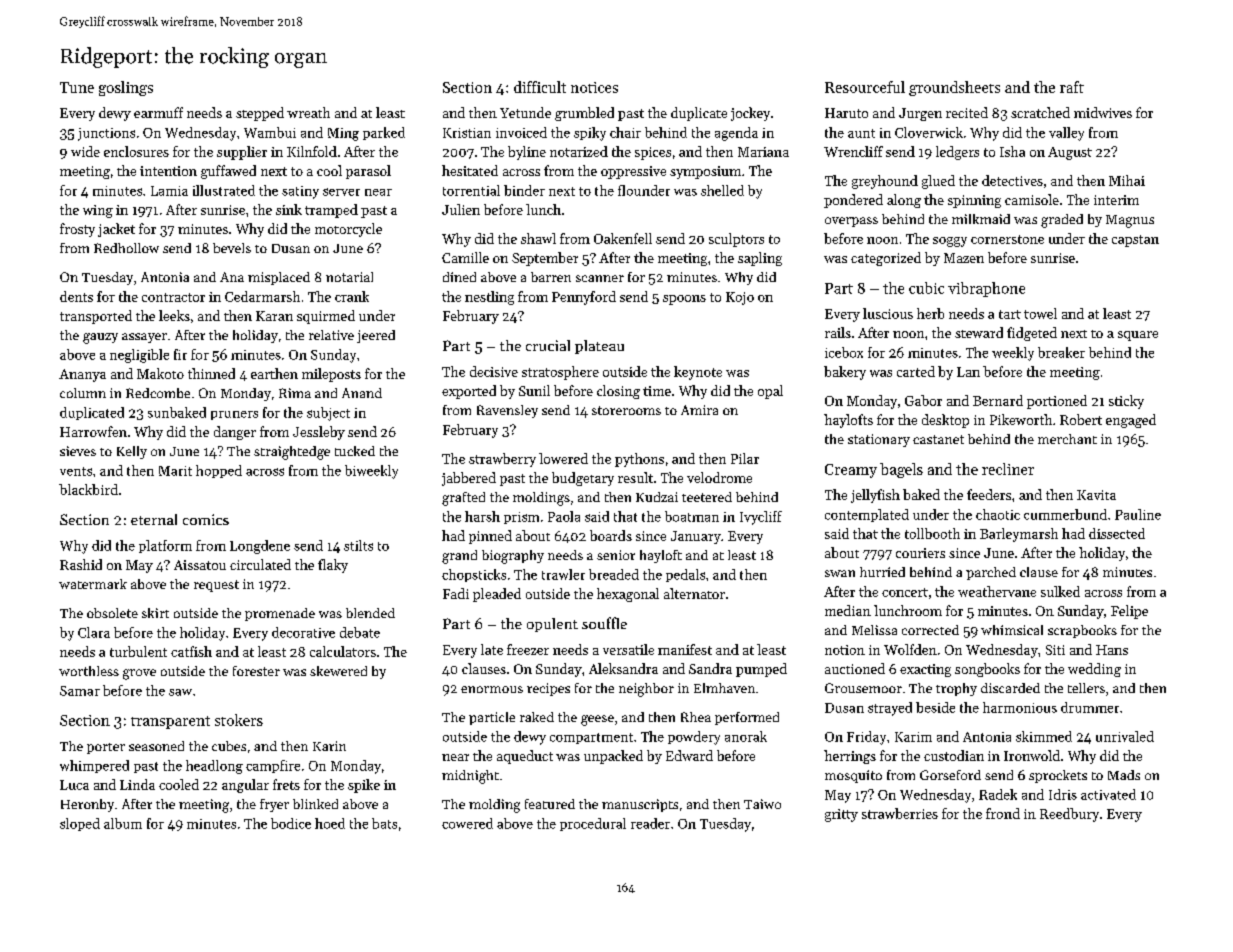 This document has width=1233, height=952. I want to click on angular, so click(245, 786).
